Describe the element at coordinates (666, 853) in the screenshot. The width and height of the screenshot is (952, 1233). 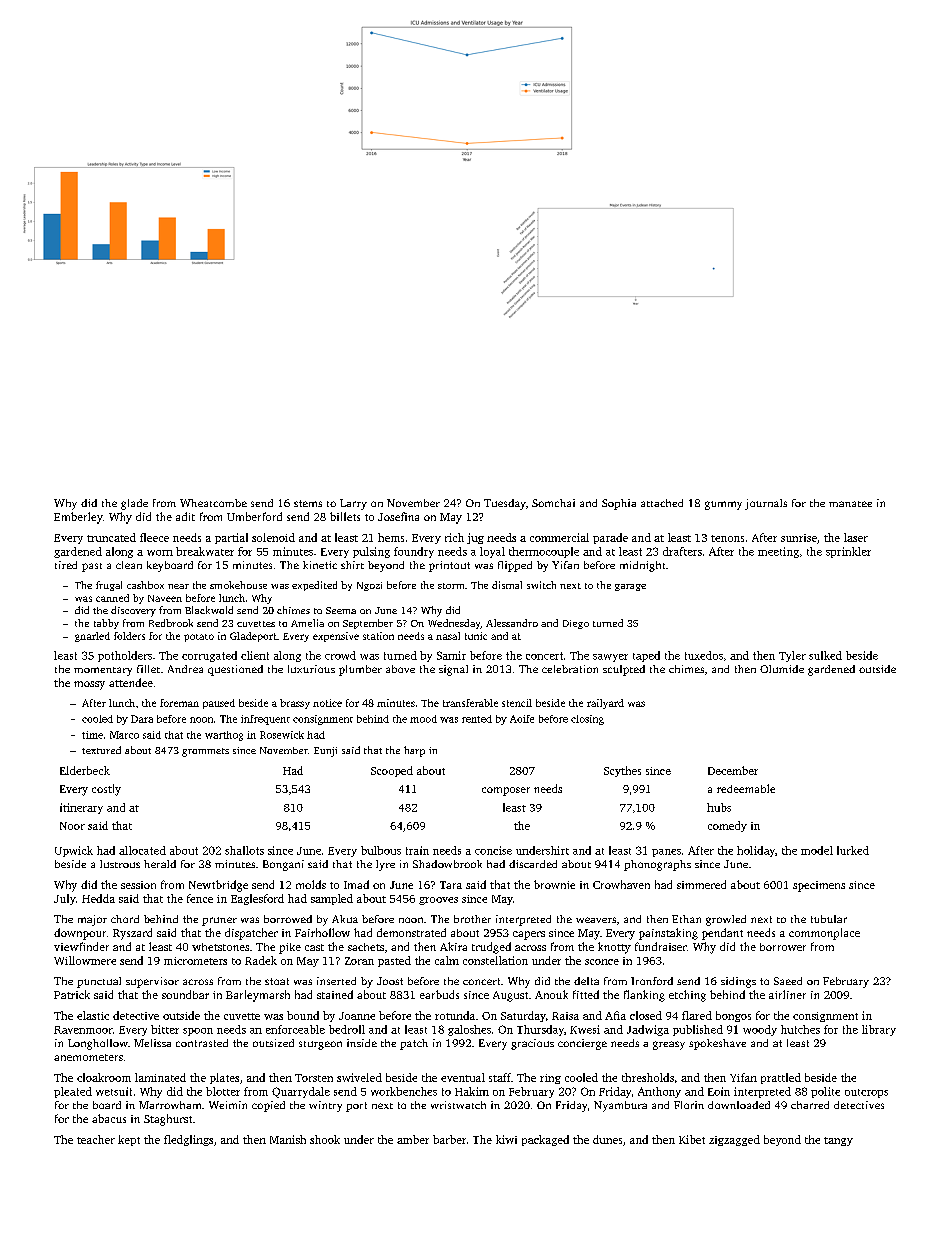
I see `panes` at that location.
